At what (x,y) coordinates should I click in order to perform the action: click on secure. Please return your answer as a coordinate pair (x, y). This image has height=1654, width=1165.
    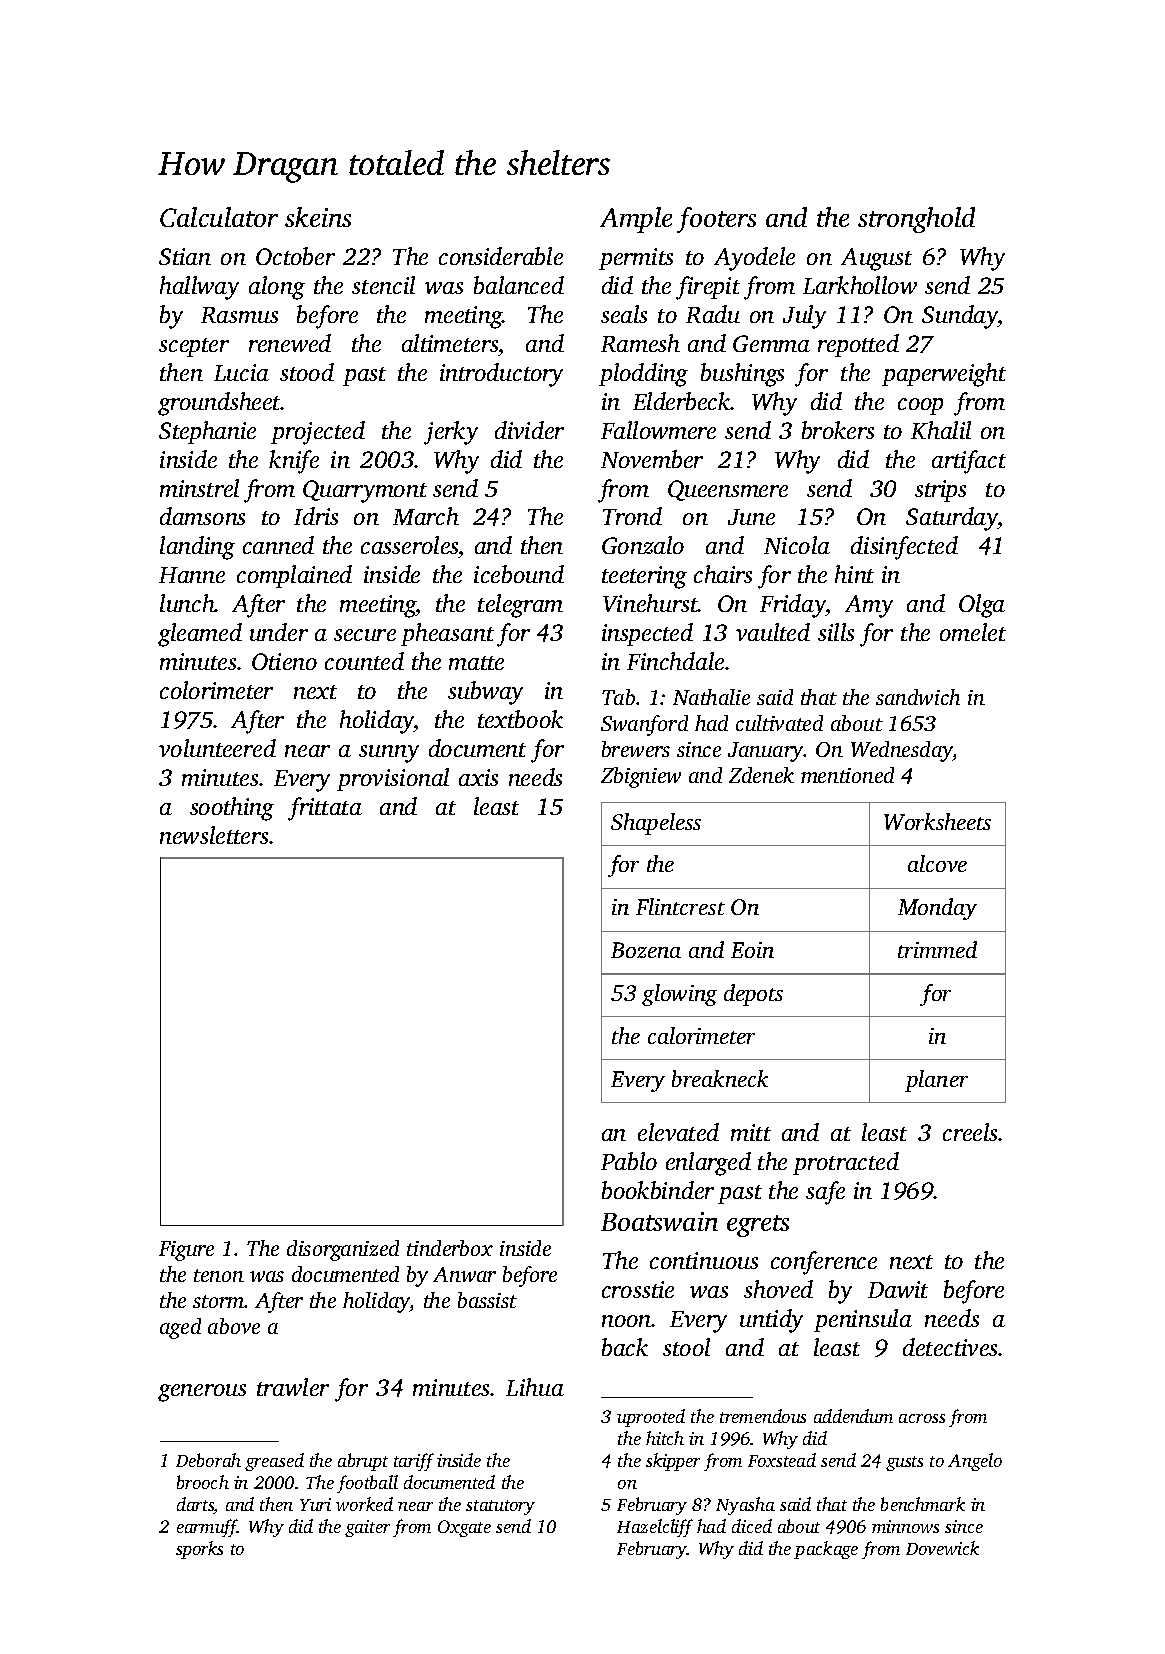
    Looking at the image, I should click on (365, 635).
